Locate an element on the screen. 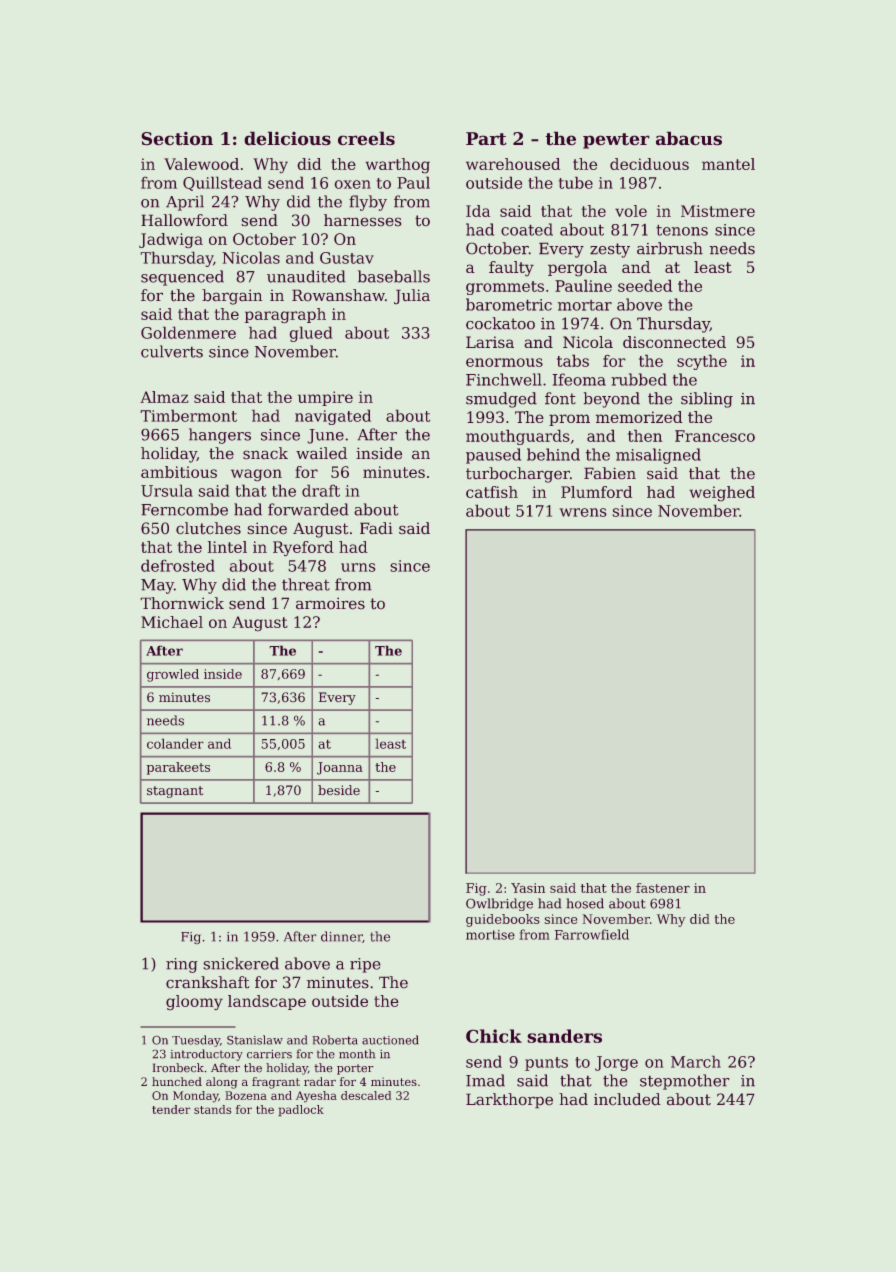 The width and height of the screenshot is (896, 1272). wrens is located at coordinates (583, 512).
